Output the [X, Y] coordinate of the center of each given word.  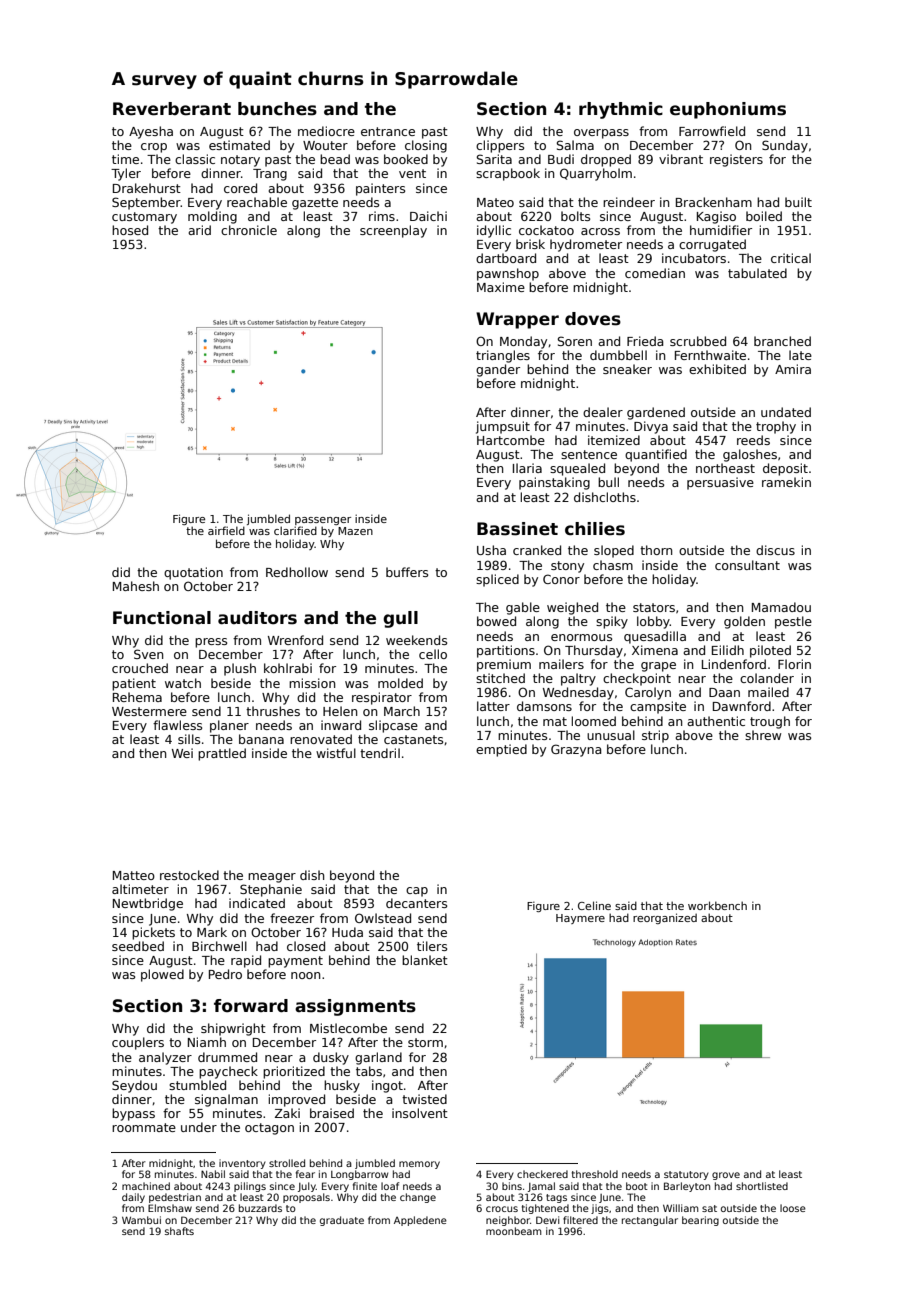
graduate [342, 1221]
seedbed [138, 946]
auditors [257, 618]
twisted [424, 1099]
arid [199, 230]
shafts [179, 1231]
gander [498, 370]
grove [726, 1176]
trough [770, 722]
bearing [700, 1221]
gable [523, 608]
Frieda [645, 341]
